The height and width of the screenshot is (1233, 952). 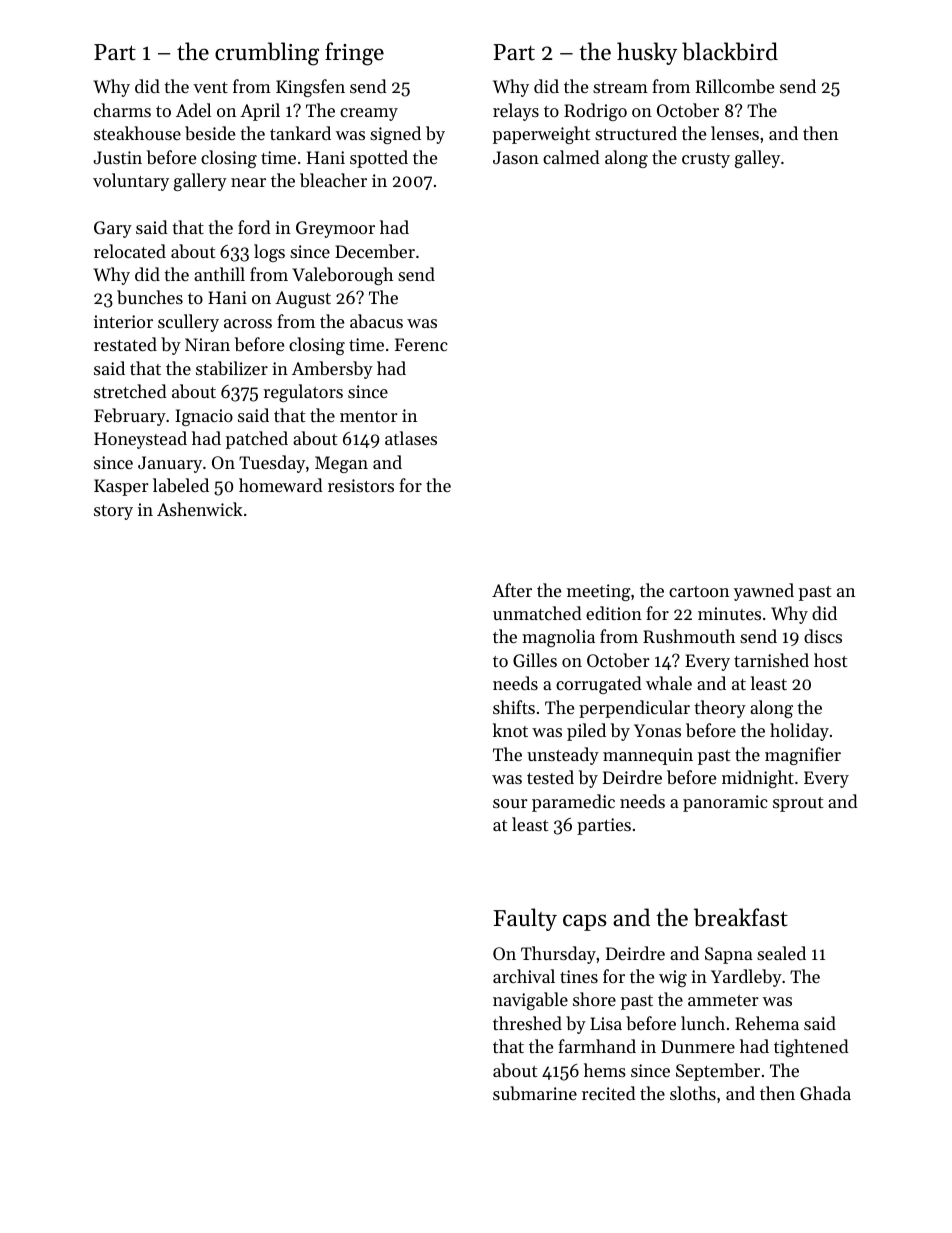 I want to click on structured, so click(x=636, y=133).
